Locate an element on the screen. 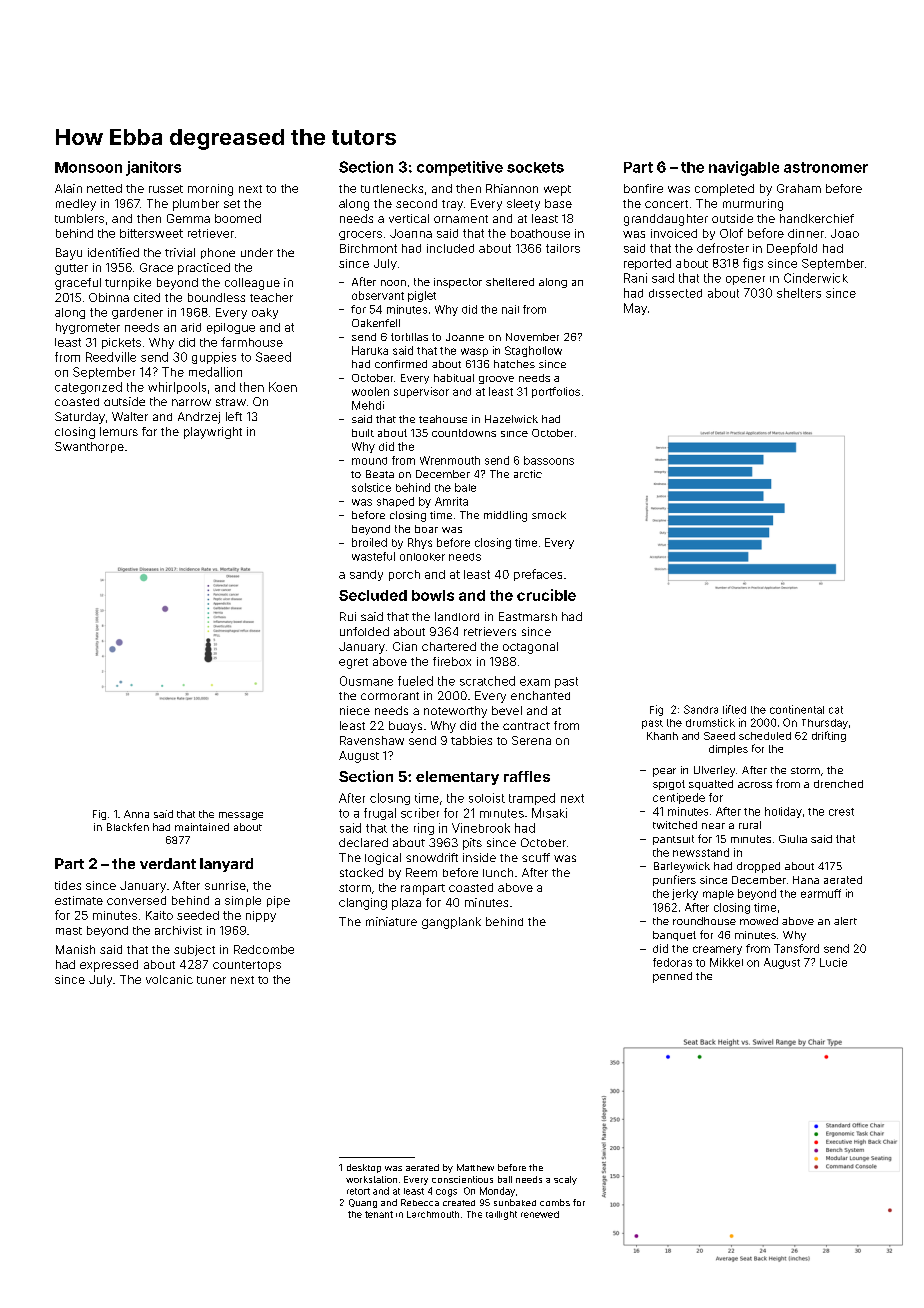 Image resolution: width=924 pixels, height=1308 pixels. navigable is located at coordinates (744, 168).
